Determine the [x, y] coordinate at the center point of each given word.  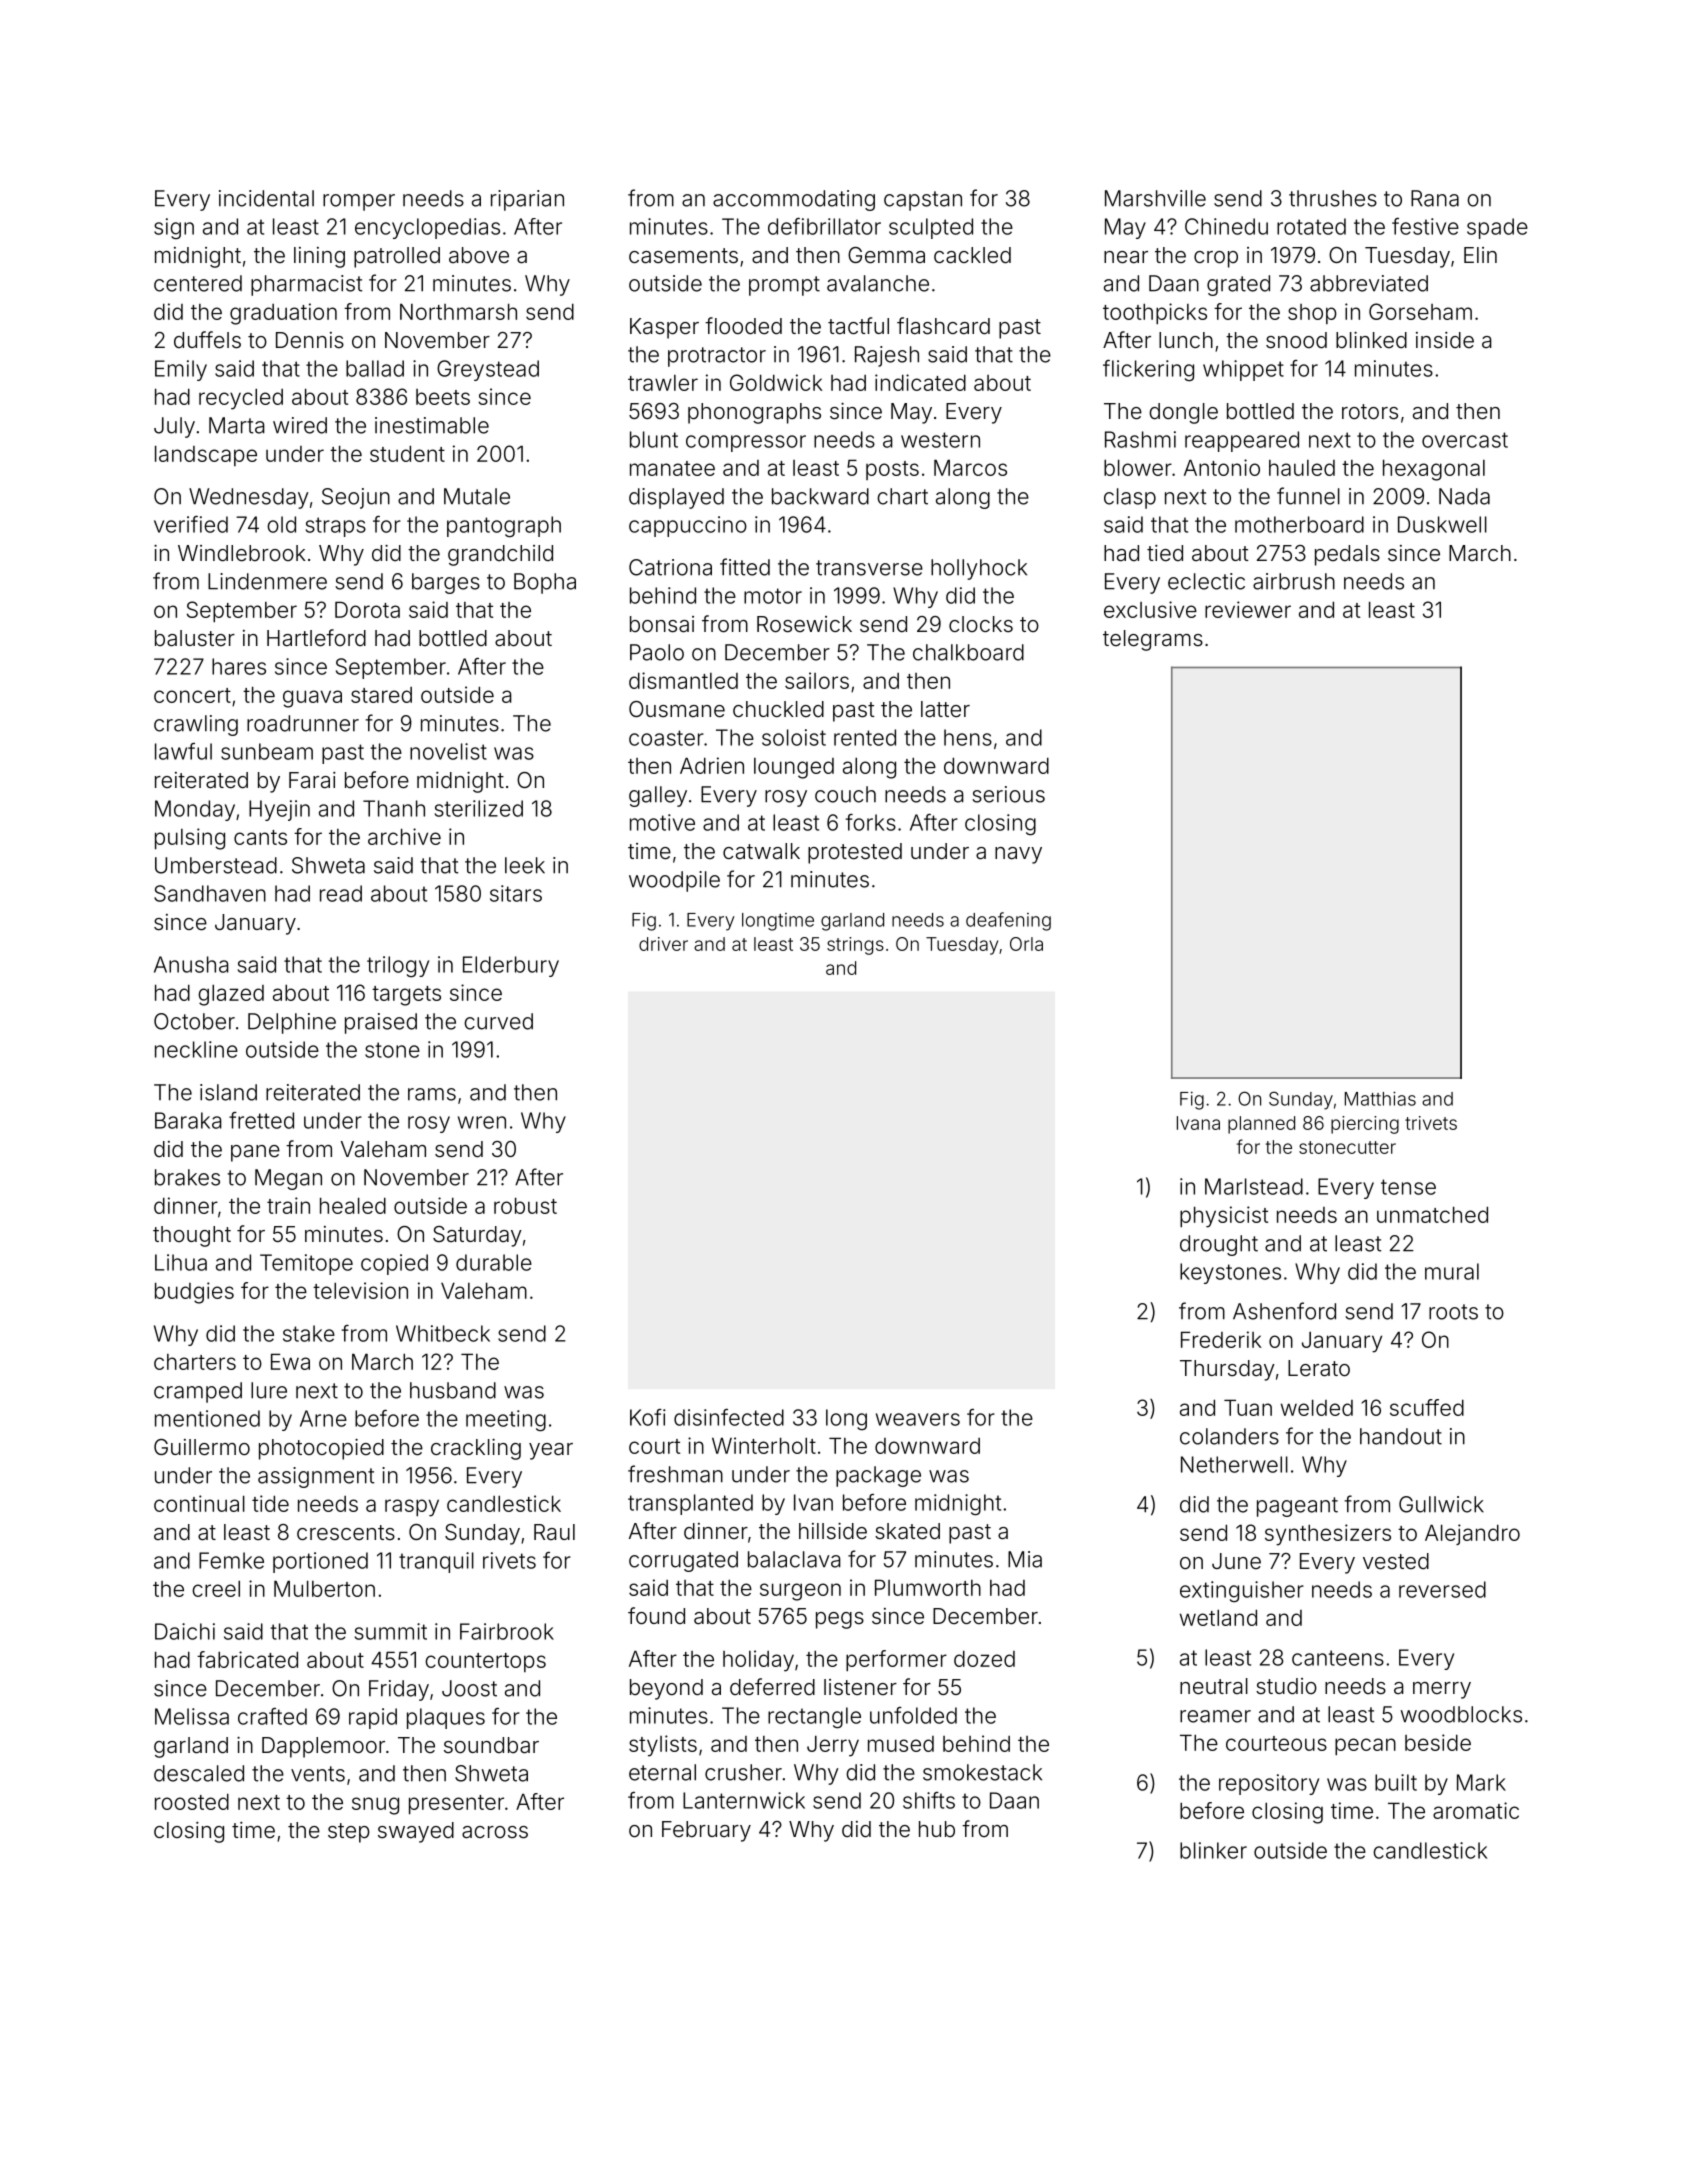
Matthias [1380, 1098]
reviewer [1248, 609]
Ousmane [677, 709]
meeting [506, 1420]
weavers [918, 1419]
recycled [241, 399]
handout [1401, 1436]
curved [498, 1021]
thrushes [1333, 198]
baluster [195, 638]
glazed [231, 995]
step [349, 1833]
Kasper [664, 328]
